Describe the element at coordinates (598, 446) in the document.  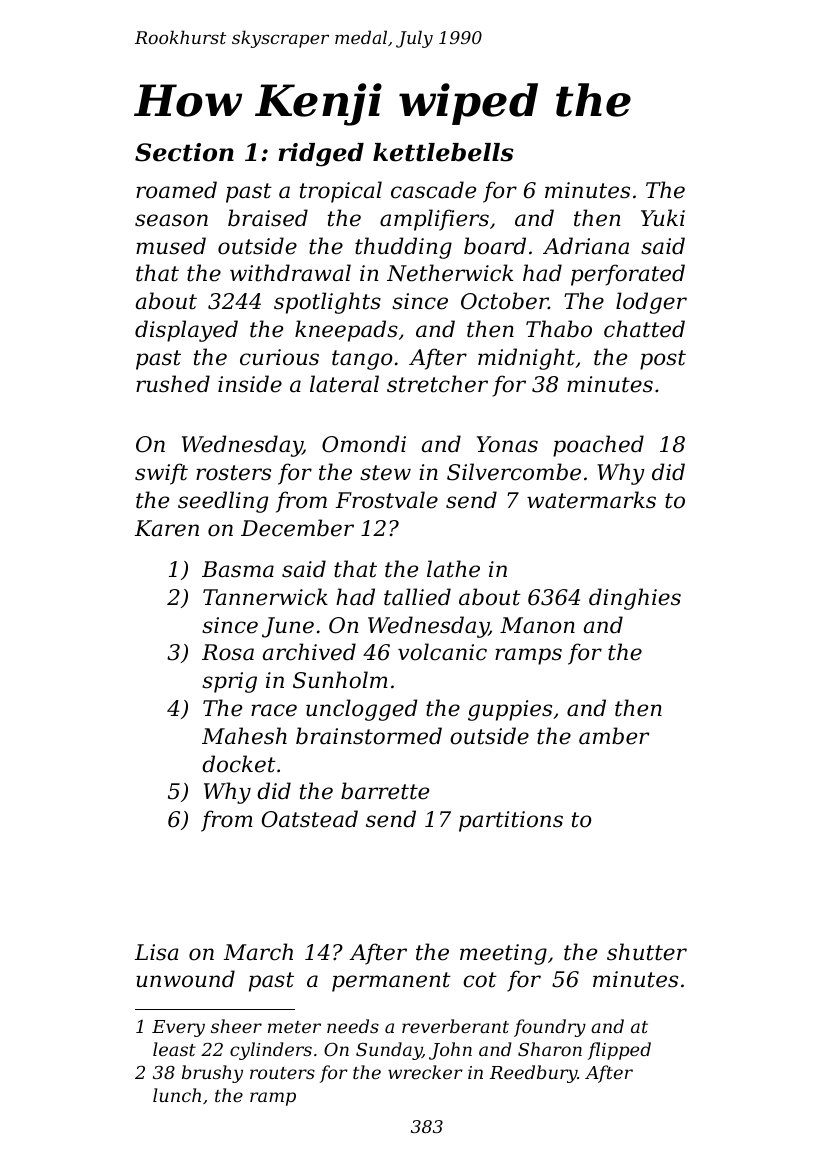
I see `poached` at that location.
